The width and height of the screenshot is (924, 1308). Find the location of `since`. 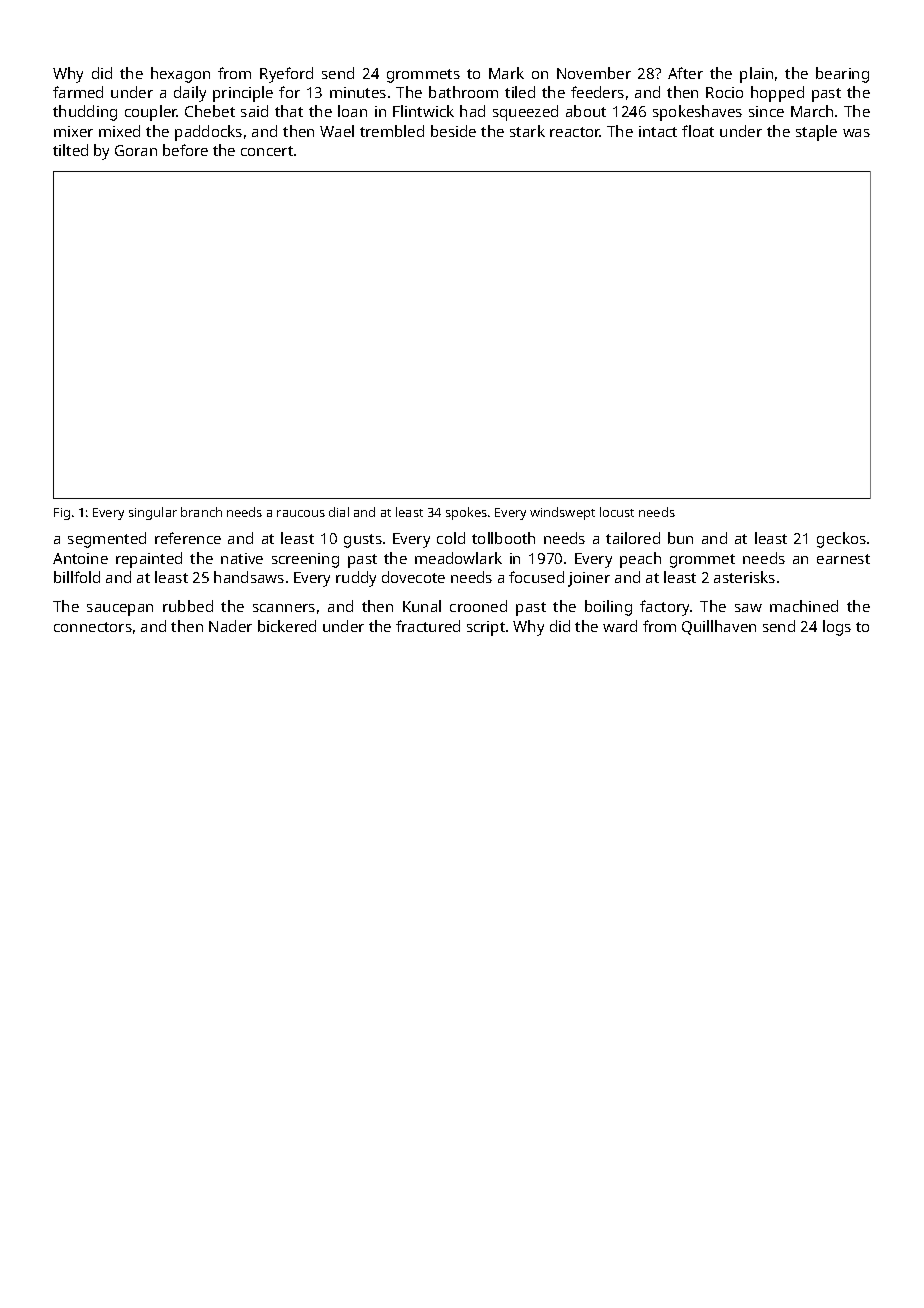

since is located at coordinates (766, 111).
